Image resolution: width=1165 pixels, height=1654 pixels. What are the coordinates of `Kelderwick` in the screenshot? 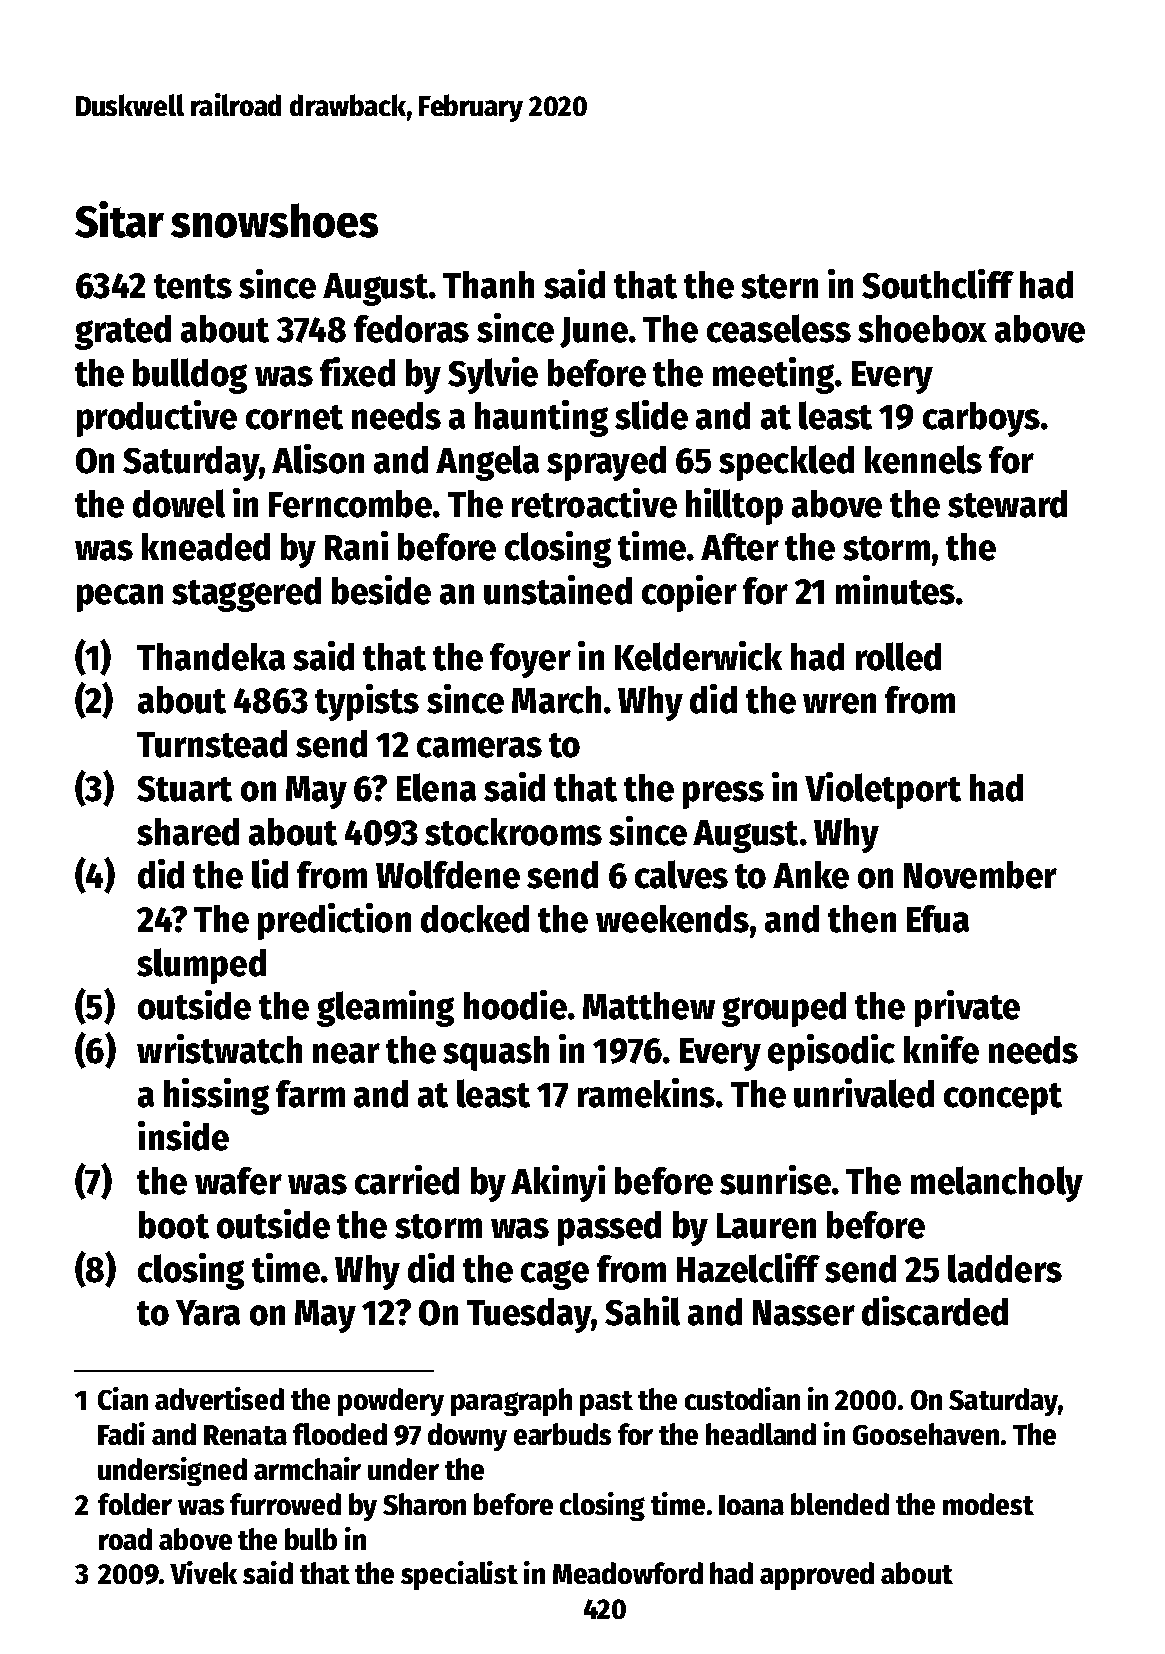 It's located at (698, 656).
